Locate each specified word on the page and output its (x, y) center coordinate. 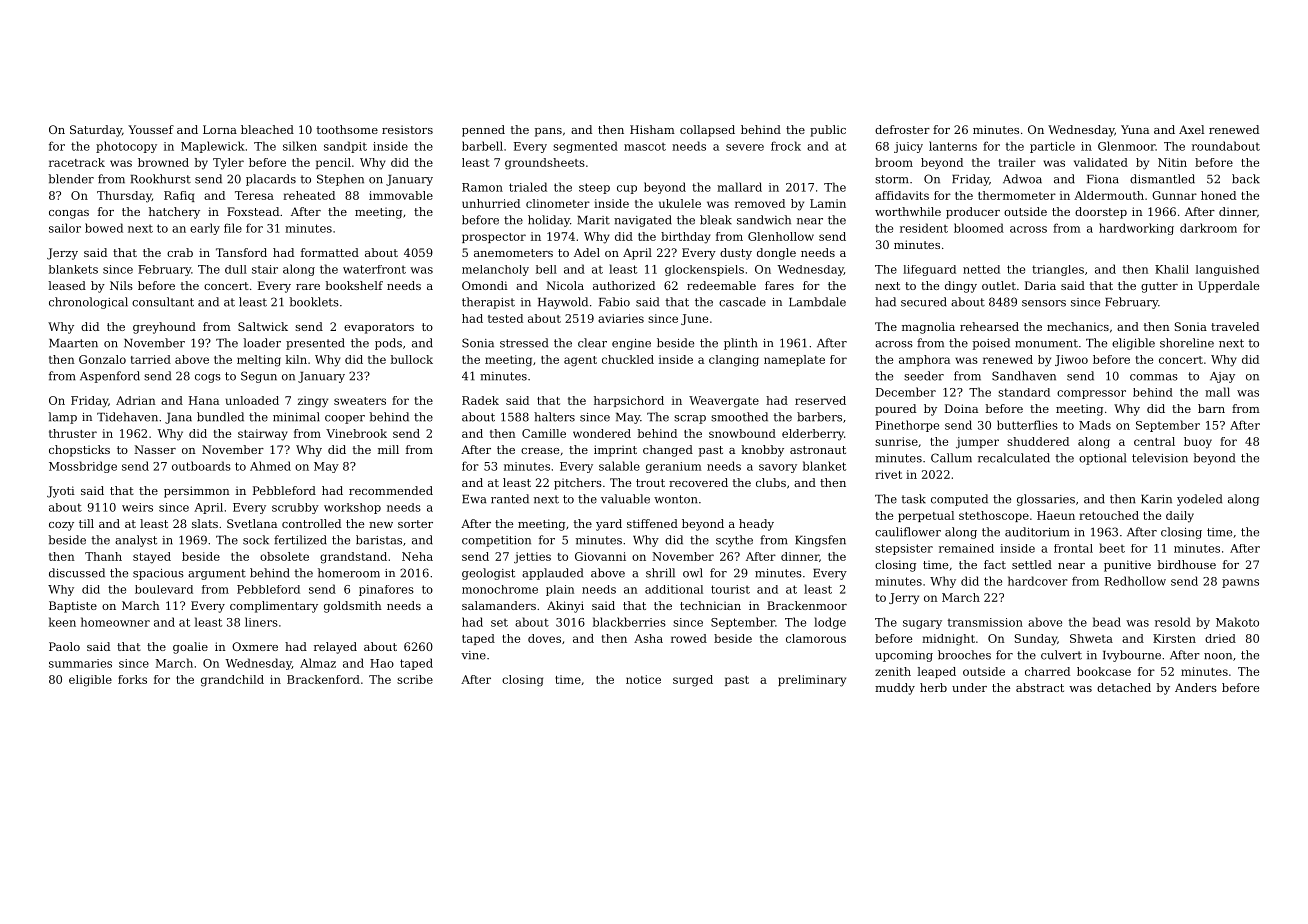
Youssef (151, 129)
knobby (762, 451)
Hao (382, 663)
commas (1154, 377)
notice (643, 679)
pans (548, 132)
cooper (345, 419)
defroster (902, 129)
